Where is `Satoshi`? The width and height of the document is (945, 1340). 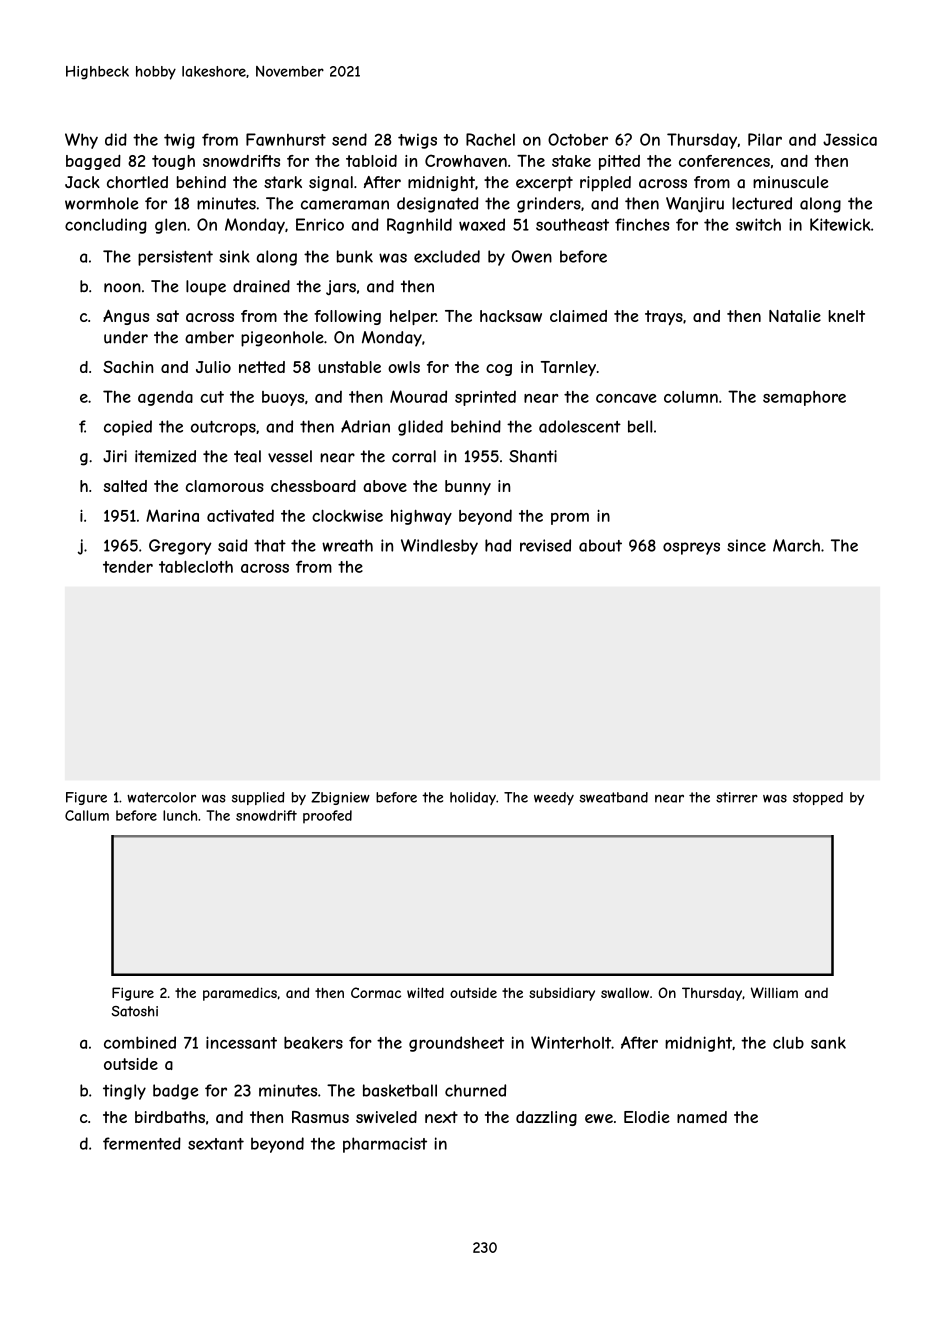 Satoshi is located at coordinates (135, 1011).
